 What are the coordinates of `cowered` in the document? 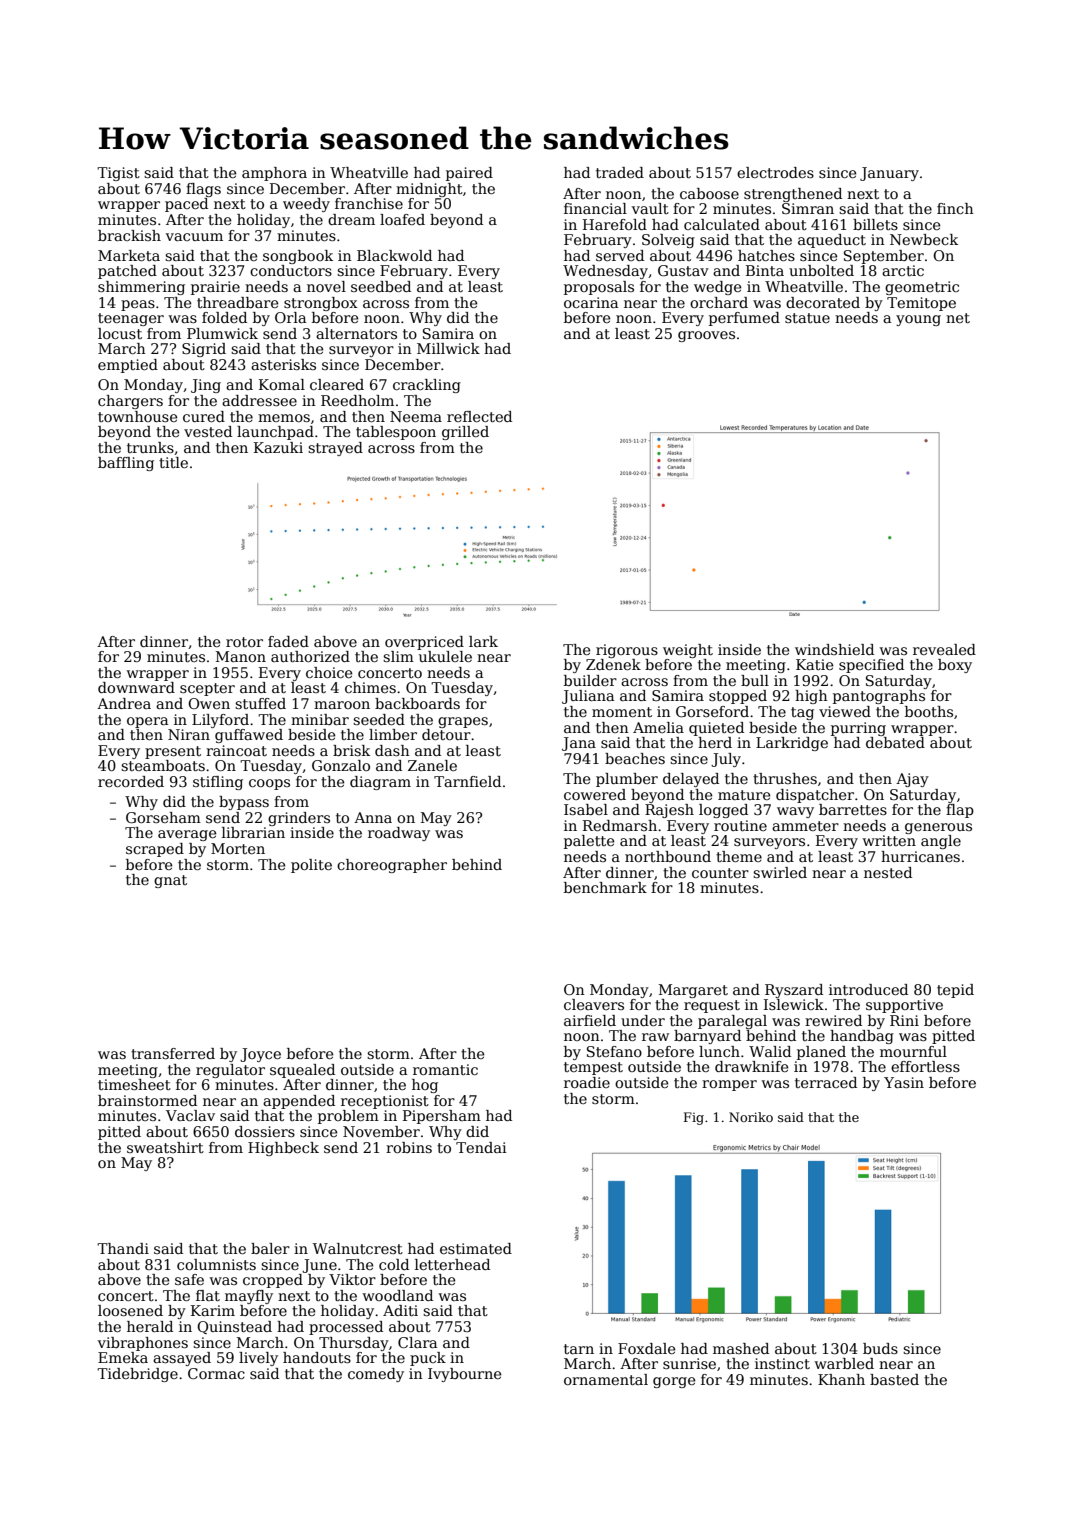 It's located at (595, 794).
